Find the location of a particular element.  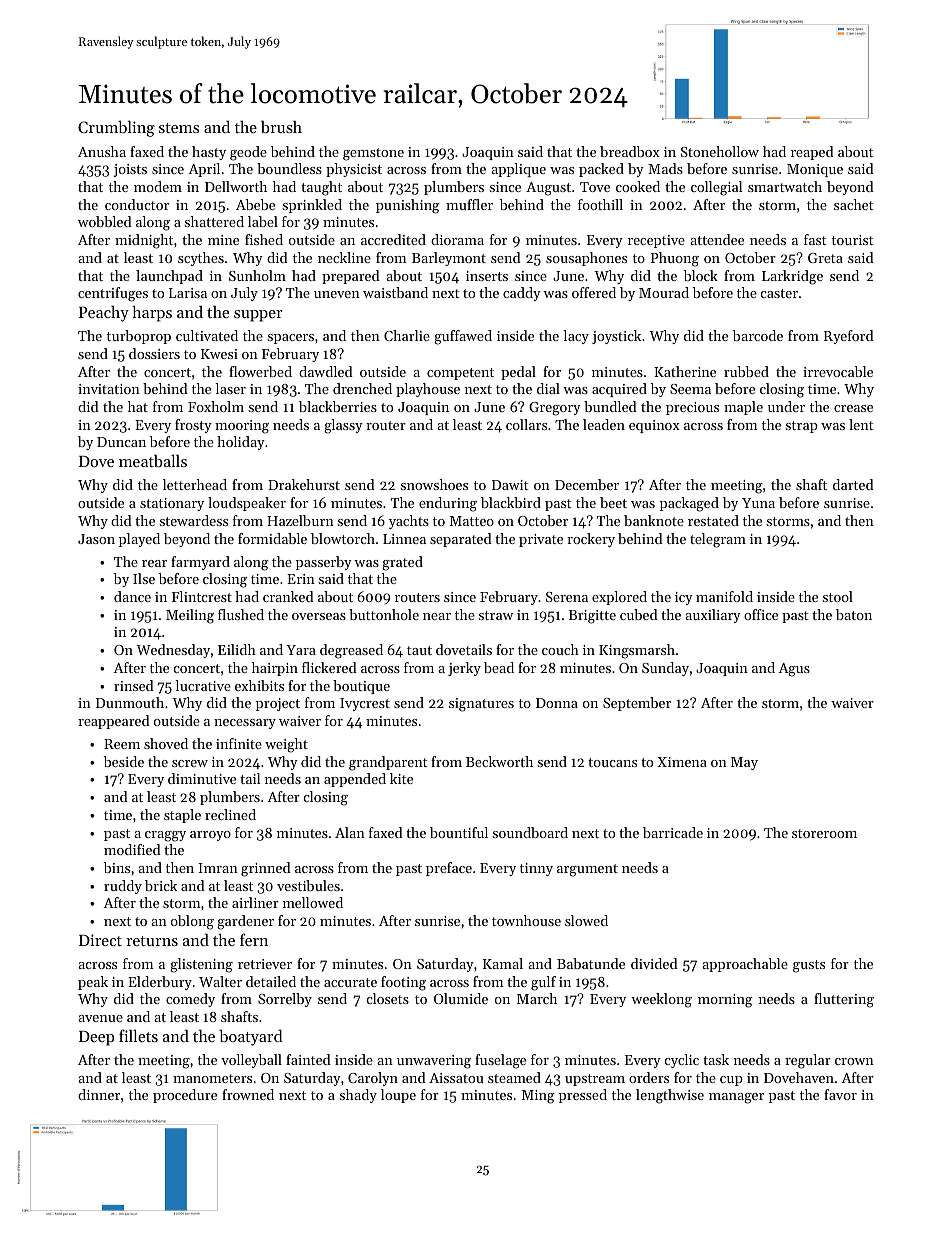

Larkridge is located at coordinates (792, 277).
